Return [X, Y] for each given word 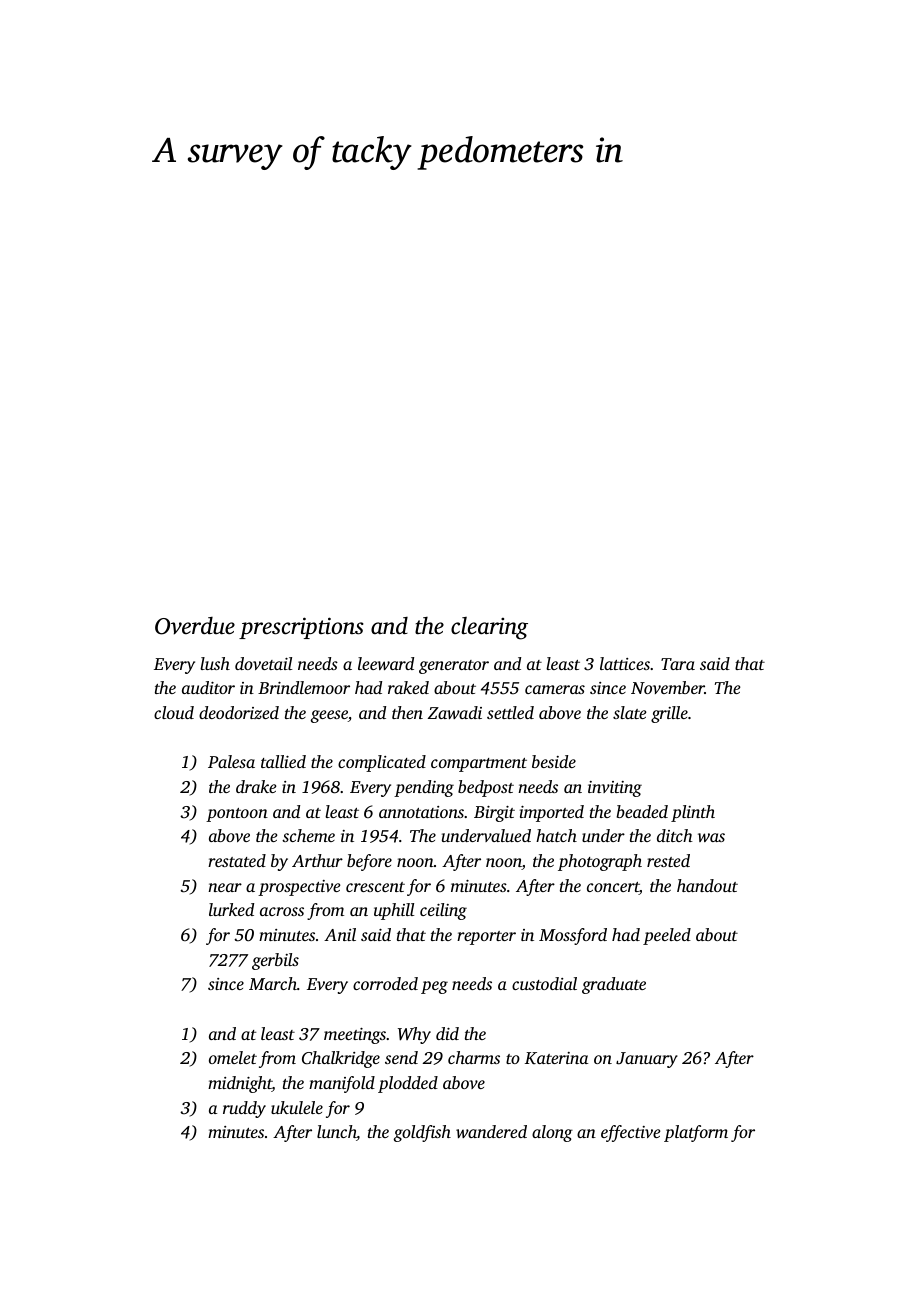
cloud [174, 712]
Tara [678, 664]
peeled [667, 936]
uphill [394, 911]
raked [408, 687]
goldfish [422, 1133]
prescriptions [301, 628]
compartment [479, 765]
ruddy [244, 1109]
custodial [544, 983]
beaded [642, 811]
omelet [233, 1057]
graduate [614, 985]
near [225, 887]
